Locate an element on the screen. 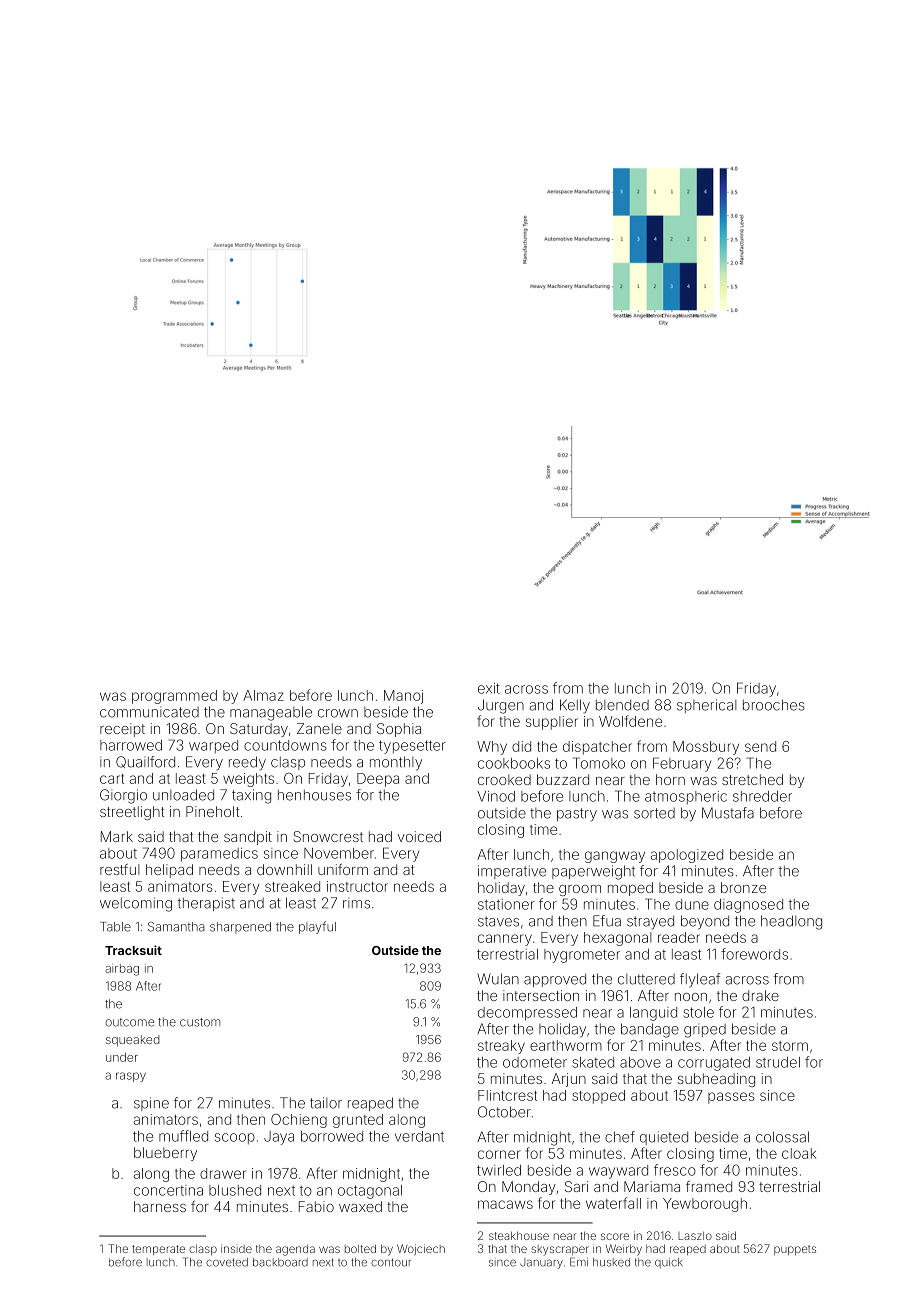 The width and height of the screenshot is (924, 1314). puppets is located at coordinates (795, 1250).
